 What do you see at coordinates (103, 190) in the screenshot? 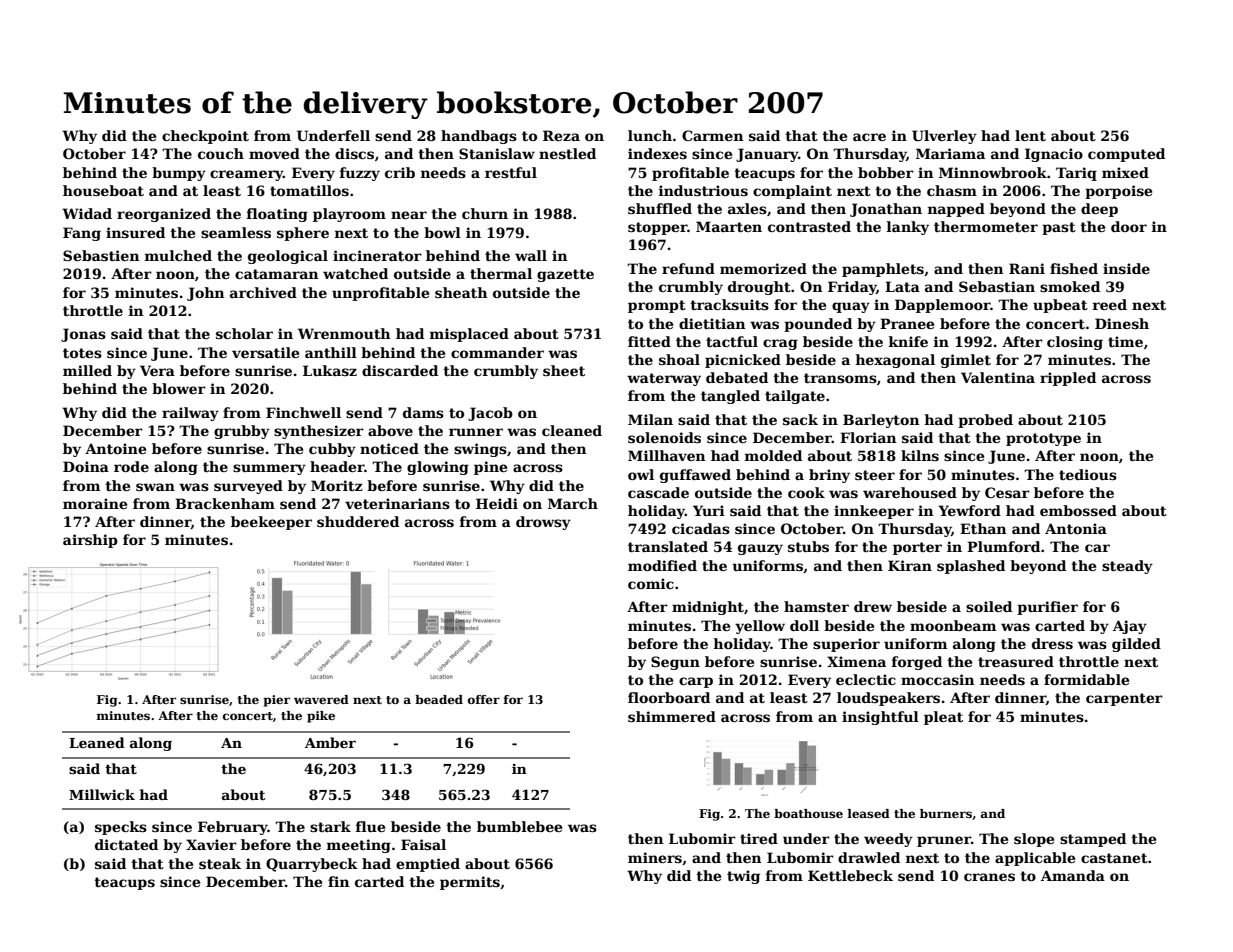
I see `houseboat` at bounding box center [103, 190].
